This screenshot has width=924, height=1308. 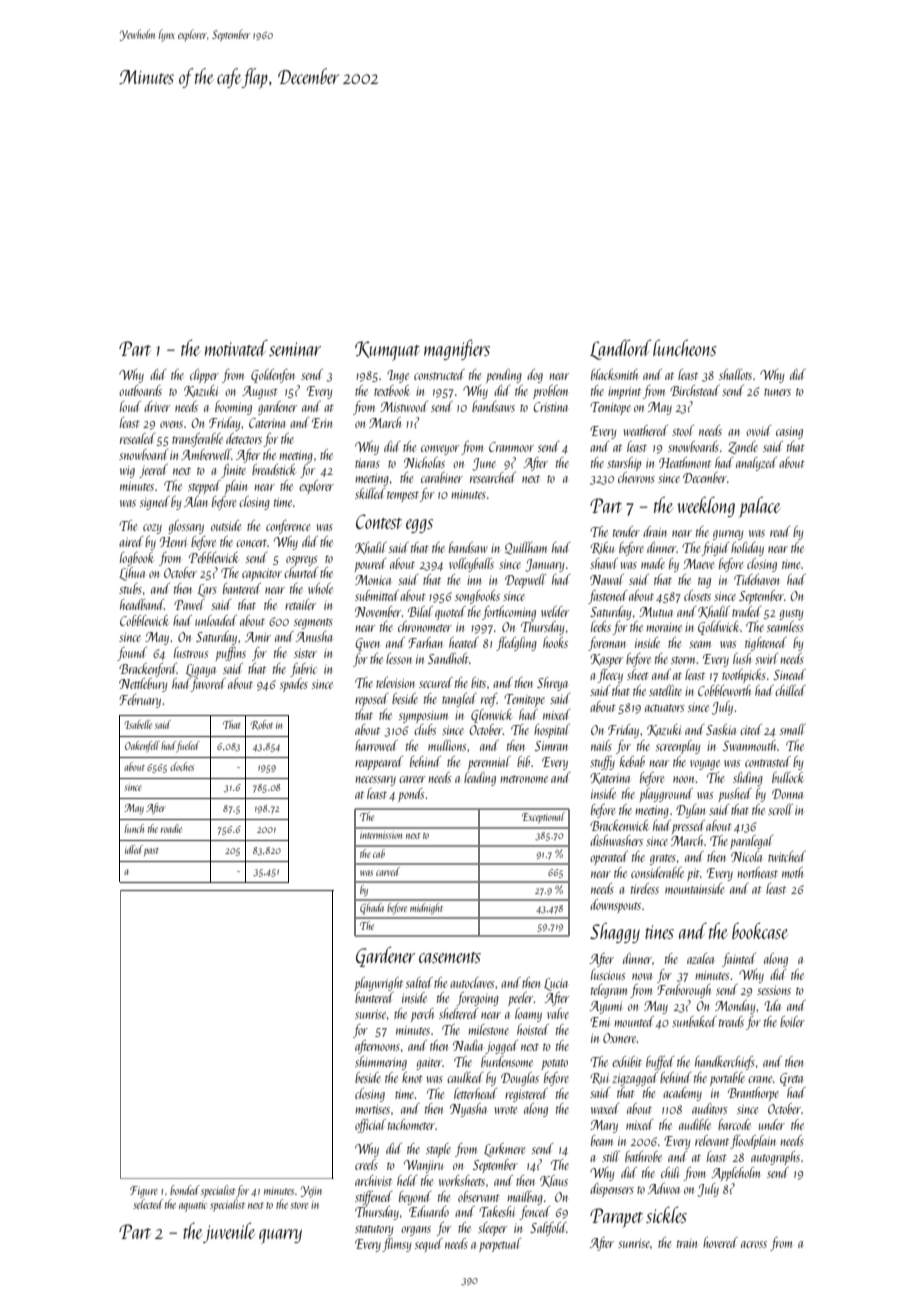 What do you see at coordinates (236, 347) in the screenshot?
I see `motivated` at bounding box center [236, 347].
